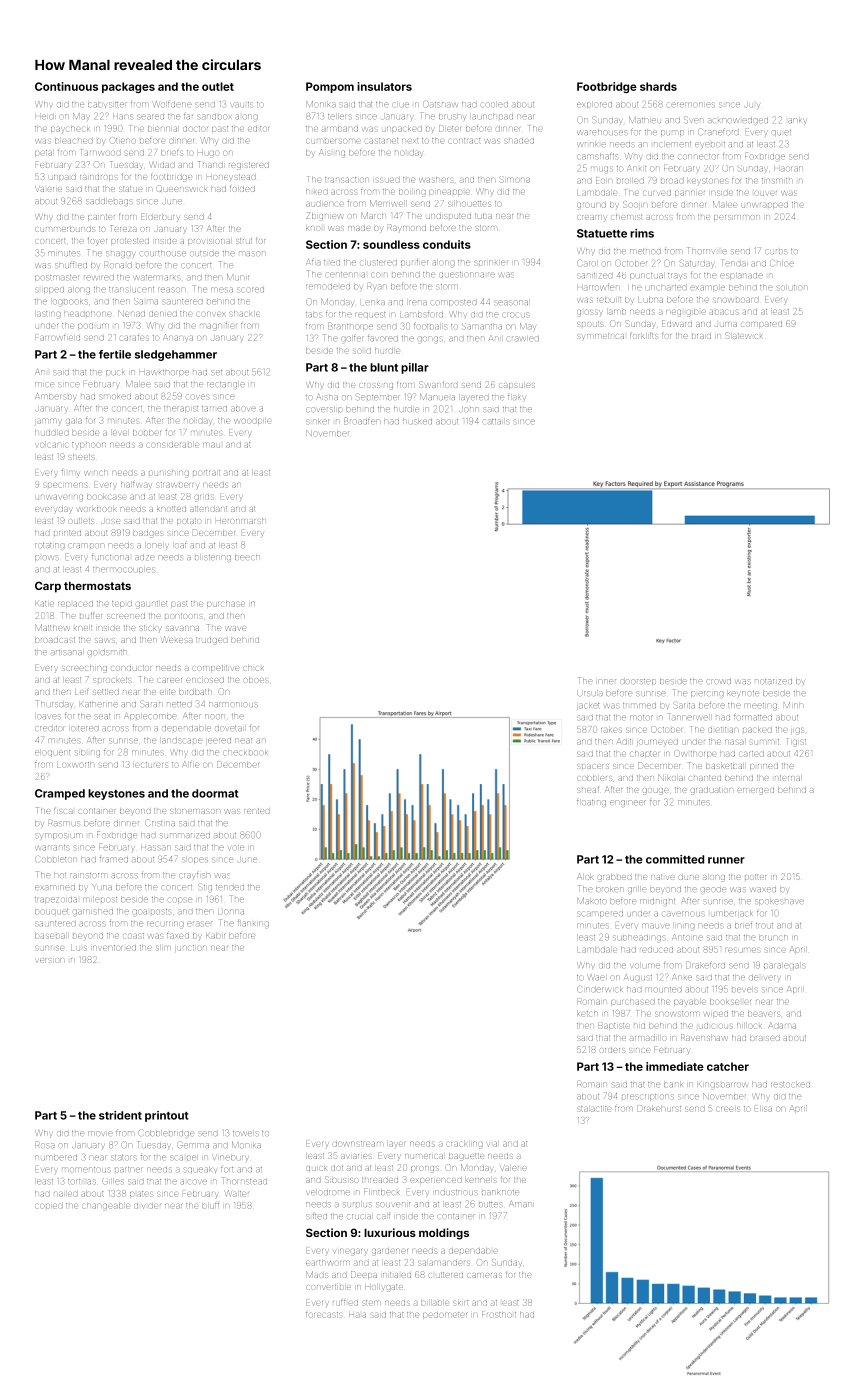  What do you see at coordinates (384, 86) in the screenshot?
I see `insulators` at bounding box center [384, 86].
